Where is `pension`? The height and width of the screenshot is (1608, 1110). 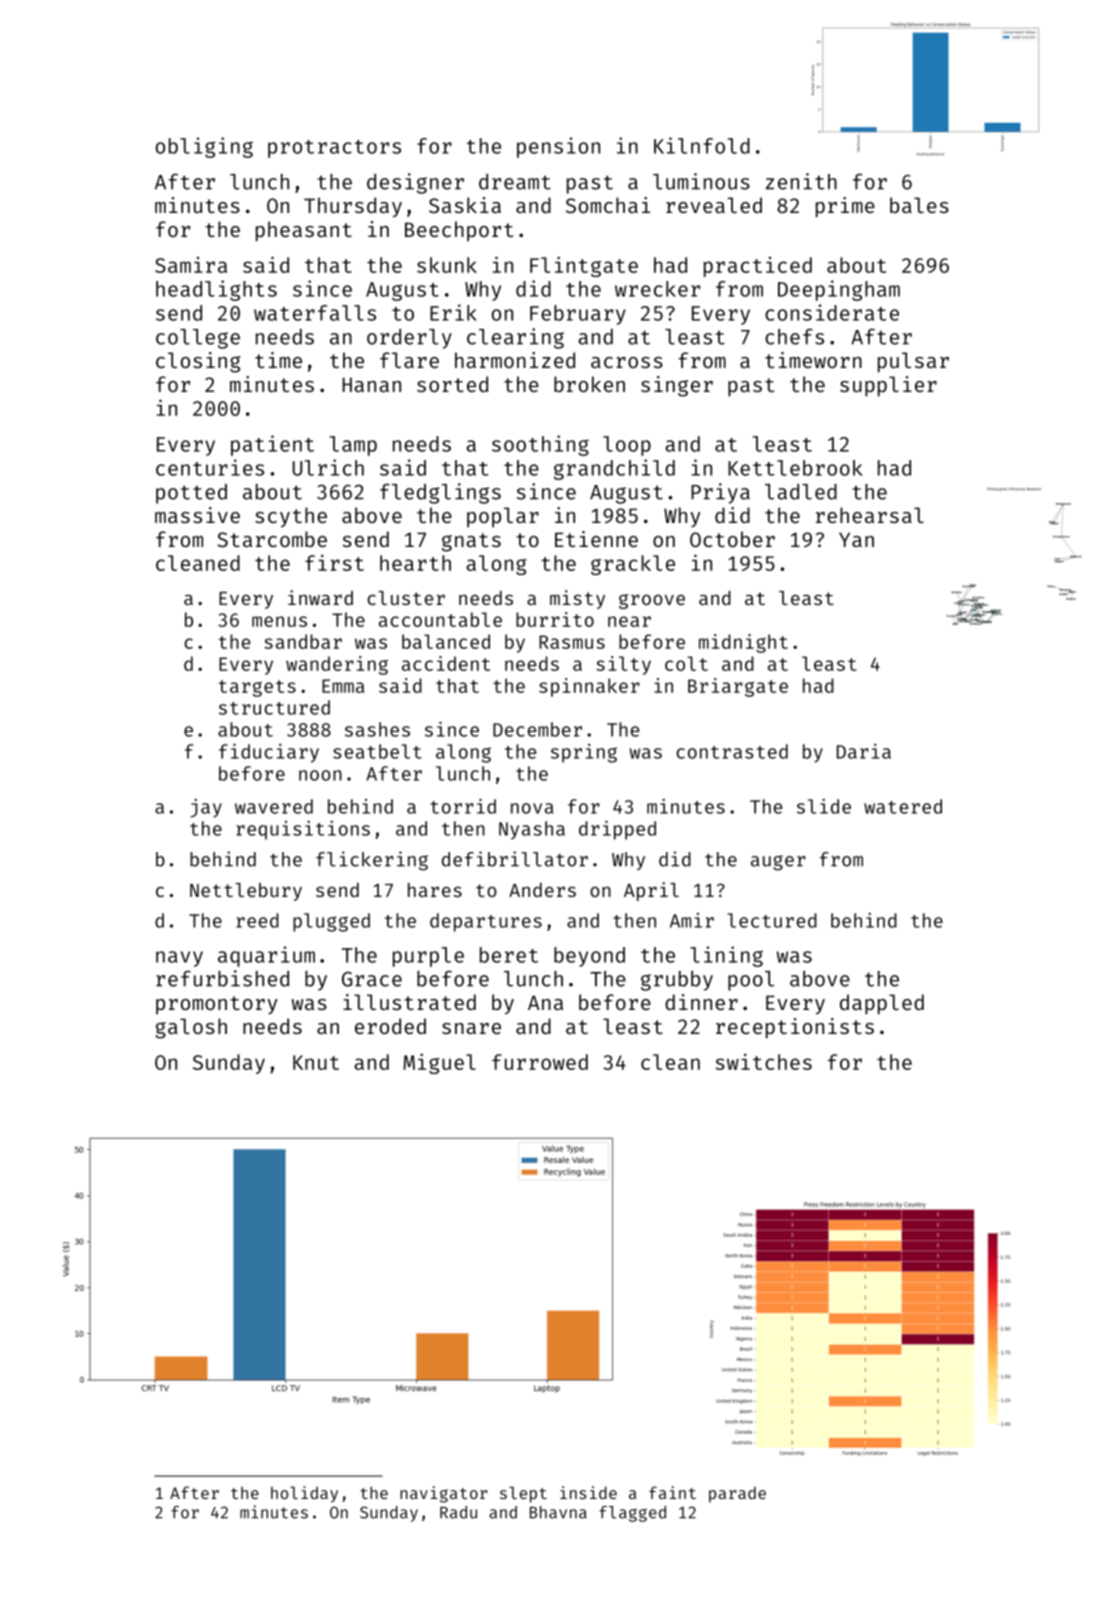
pension is located at coordinates (558, 147).
